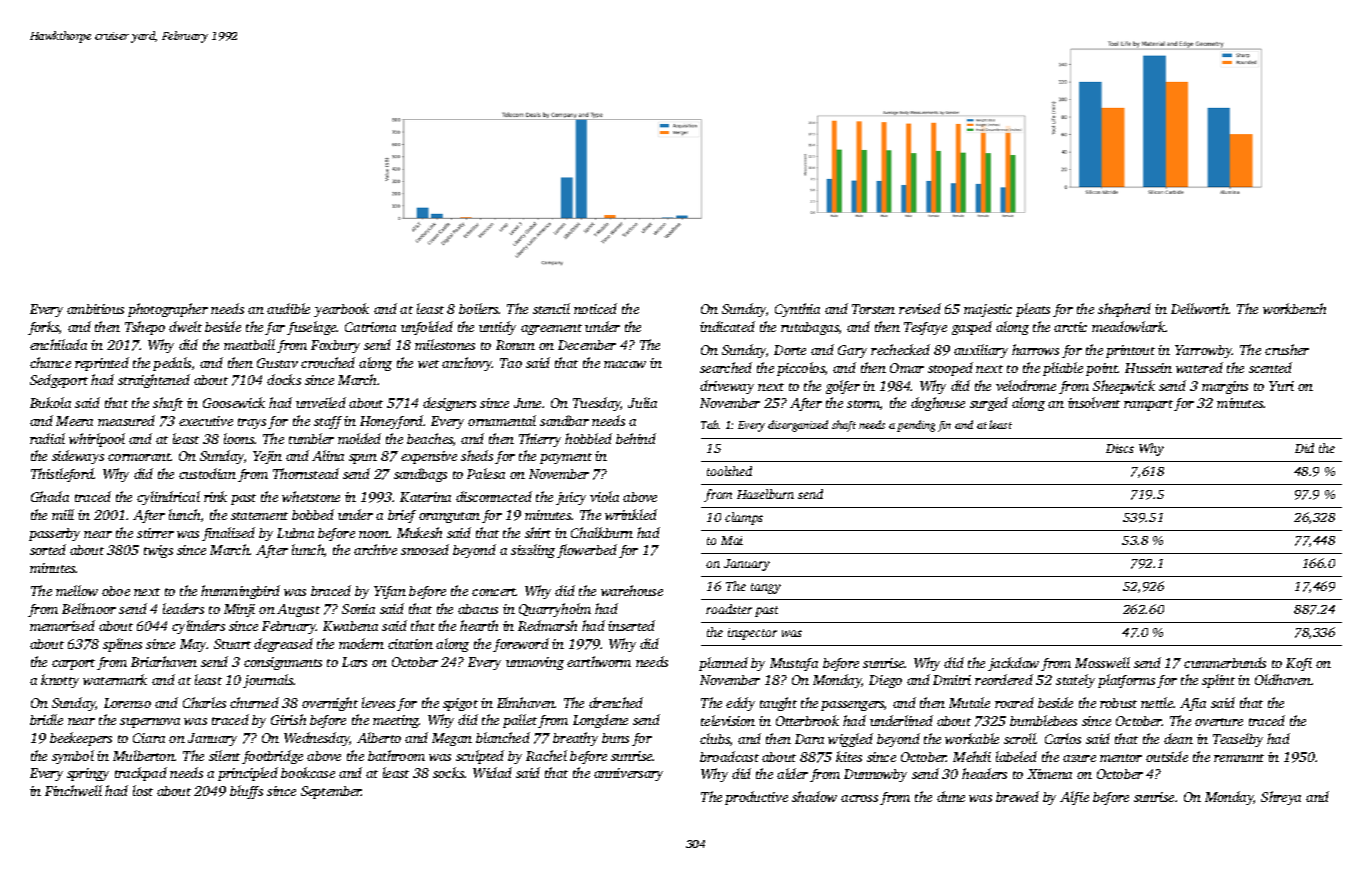  Describe the element at coordinates (766, 588) in the screenshot. I see `tangy` at that location.
